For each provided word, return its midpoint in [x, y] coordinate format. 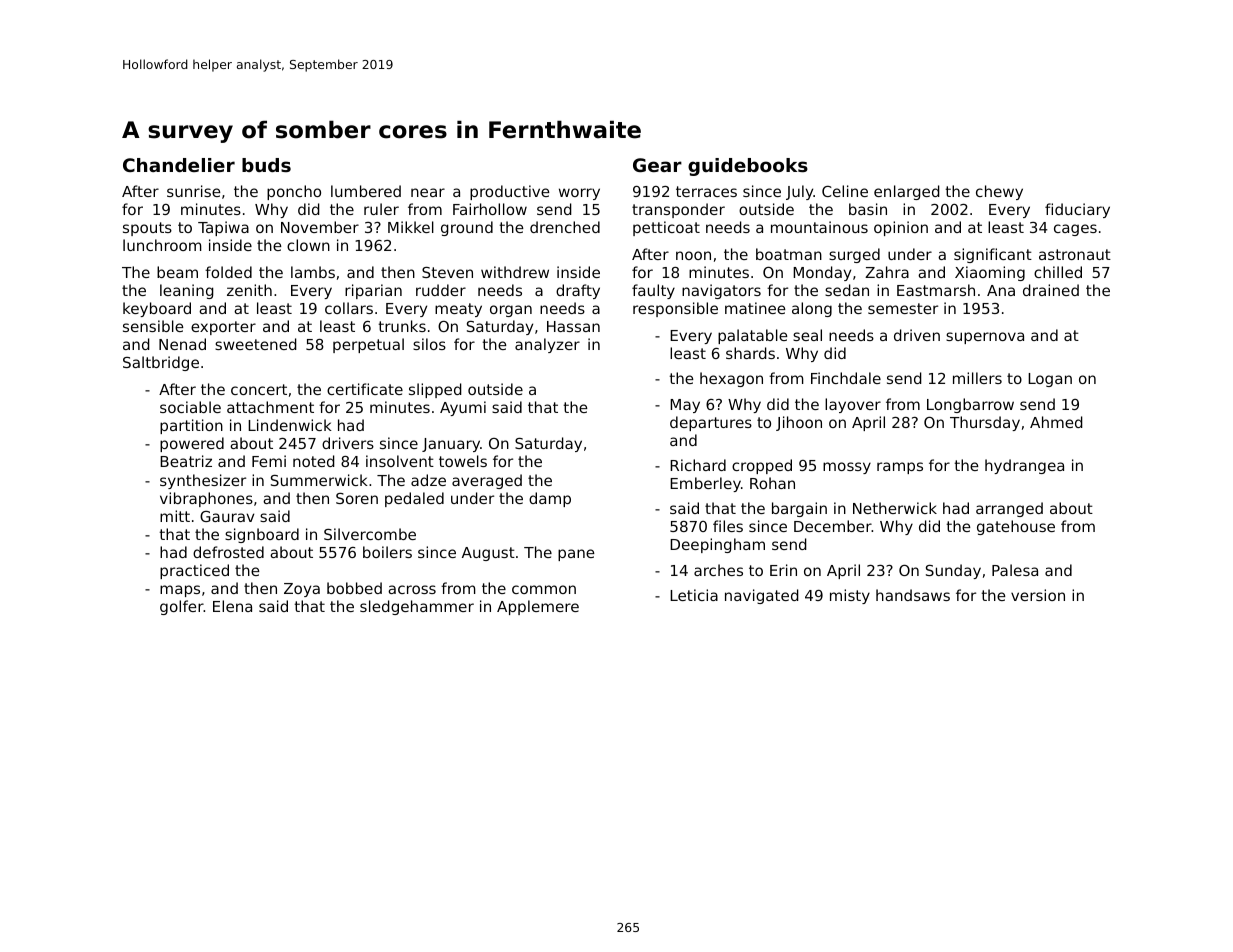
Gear [657, 165]
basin [868, 209]
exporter [223, 328]
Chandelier [179, 165]
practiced [194, 571]
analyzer [547, 345]
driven [917, 335]
